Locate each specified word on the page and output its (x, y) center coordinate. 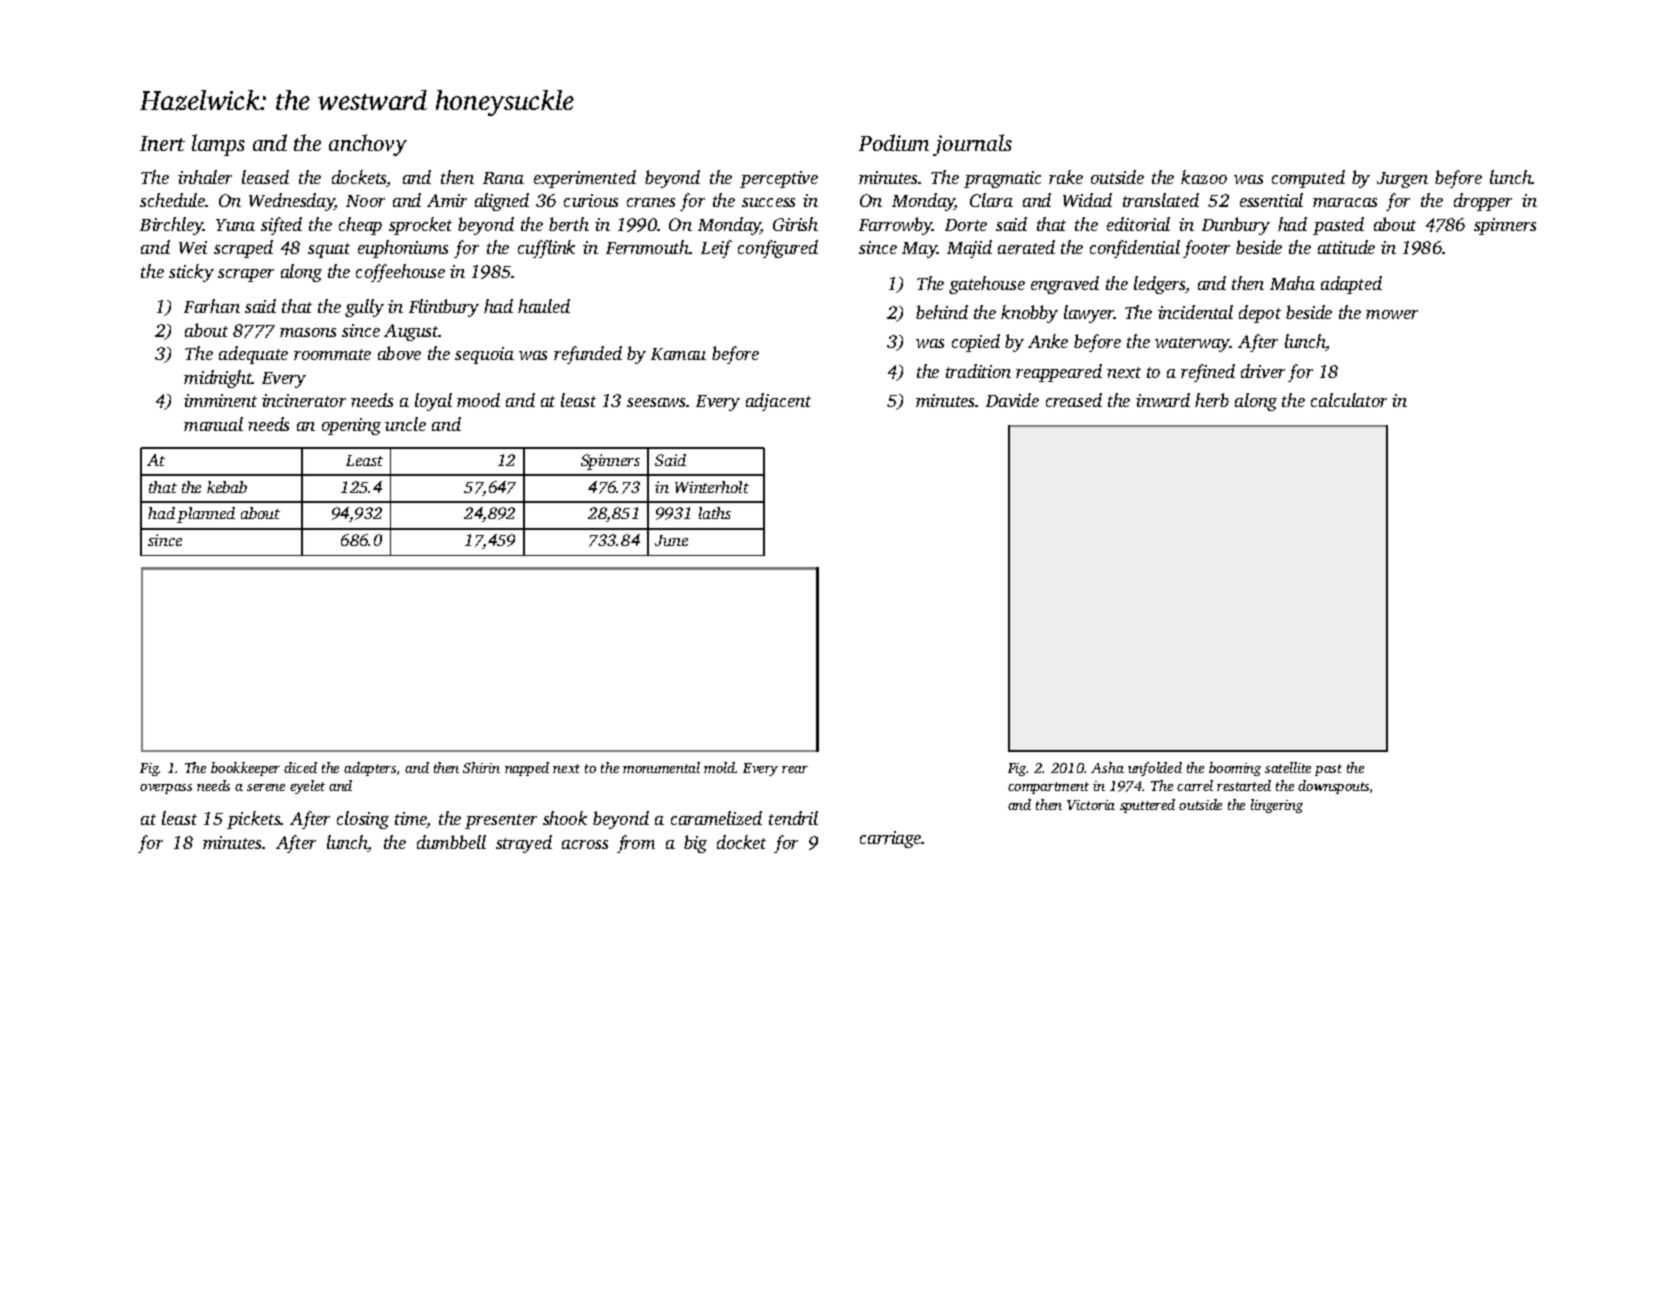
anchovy (368, 145)
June (671, 540)
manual (213, 424)
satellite (1288, 767)
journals (972, 145)
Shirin (481, 767)
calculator (1349, 400)
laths (715, 513)
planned (206, 515)
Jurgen (1402, 180)
